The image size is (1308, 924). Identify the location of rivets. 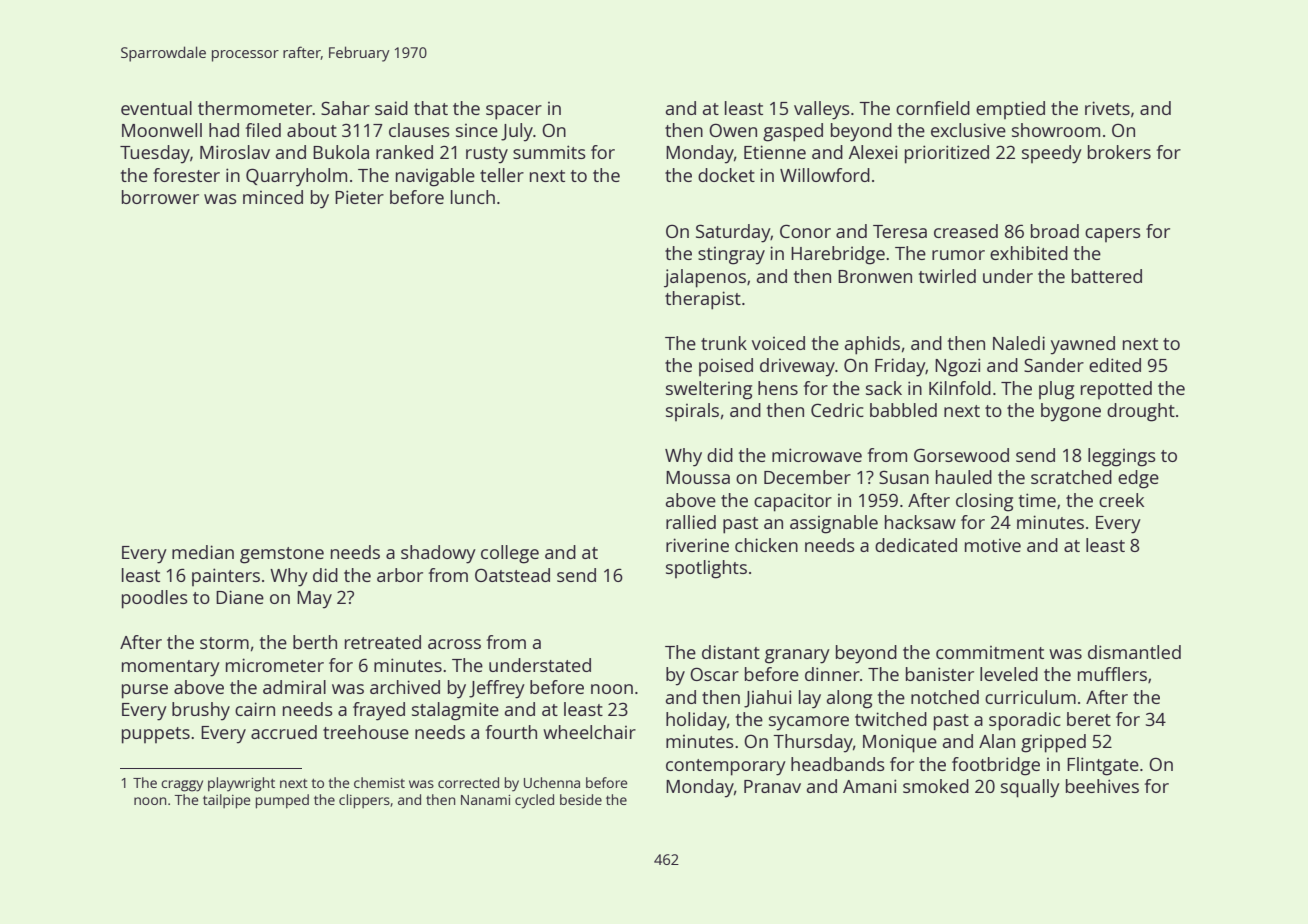
(1107, 108).
